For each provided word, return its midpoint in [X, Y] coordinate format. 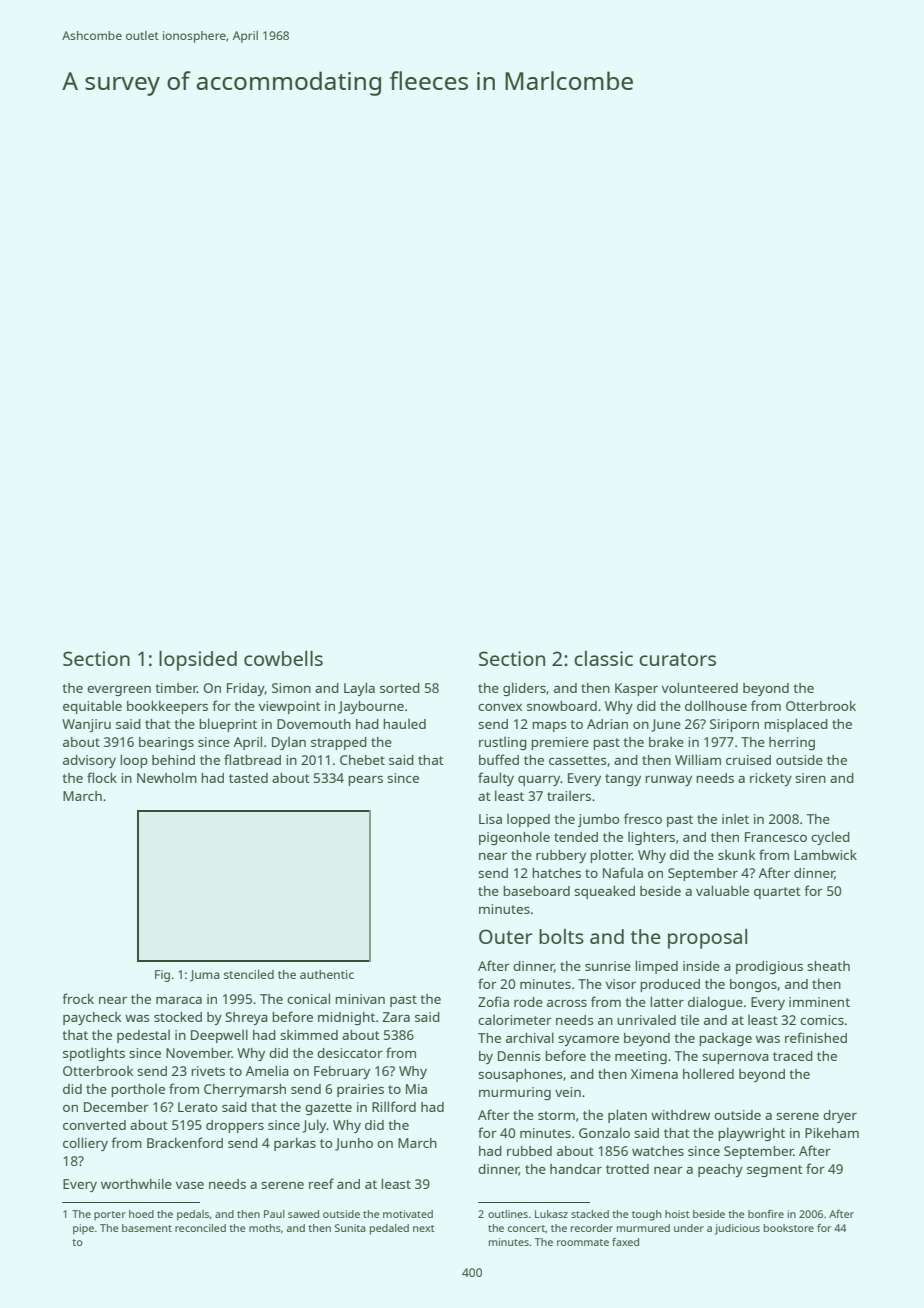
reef [321, 1183]
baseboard [536, 891]
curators [677, 659]
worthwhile [136, 1183]
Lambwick [825, 854]
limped [656, 967]
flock [102, 777]
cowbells [283, 658]
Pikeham [832, 1132]
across [567, 1003]
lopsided [198, 661]
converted [94, 1125]
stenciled [249, 974]
